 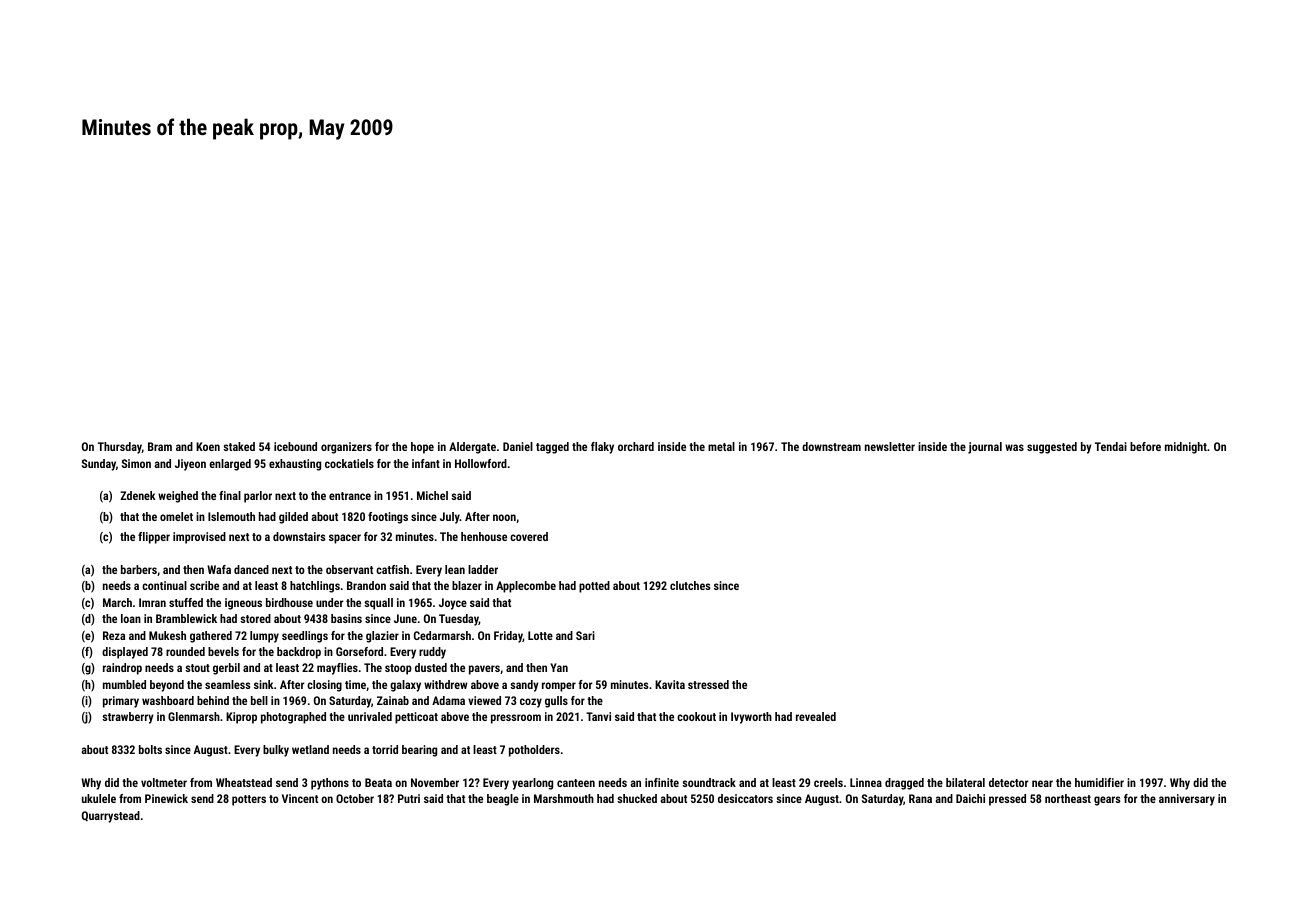 I want to click on clutches, so click(x=690, y=585).
